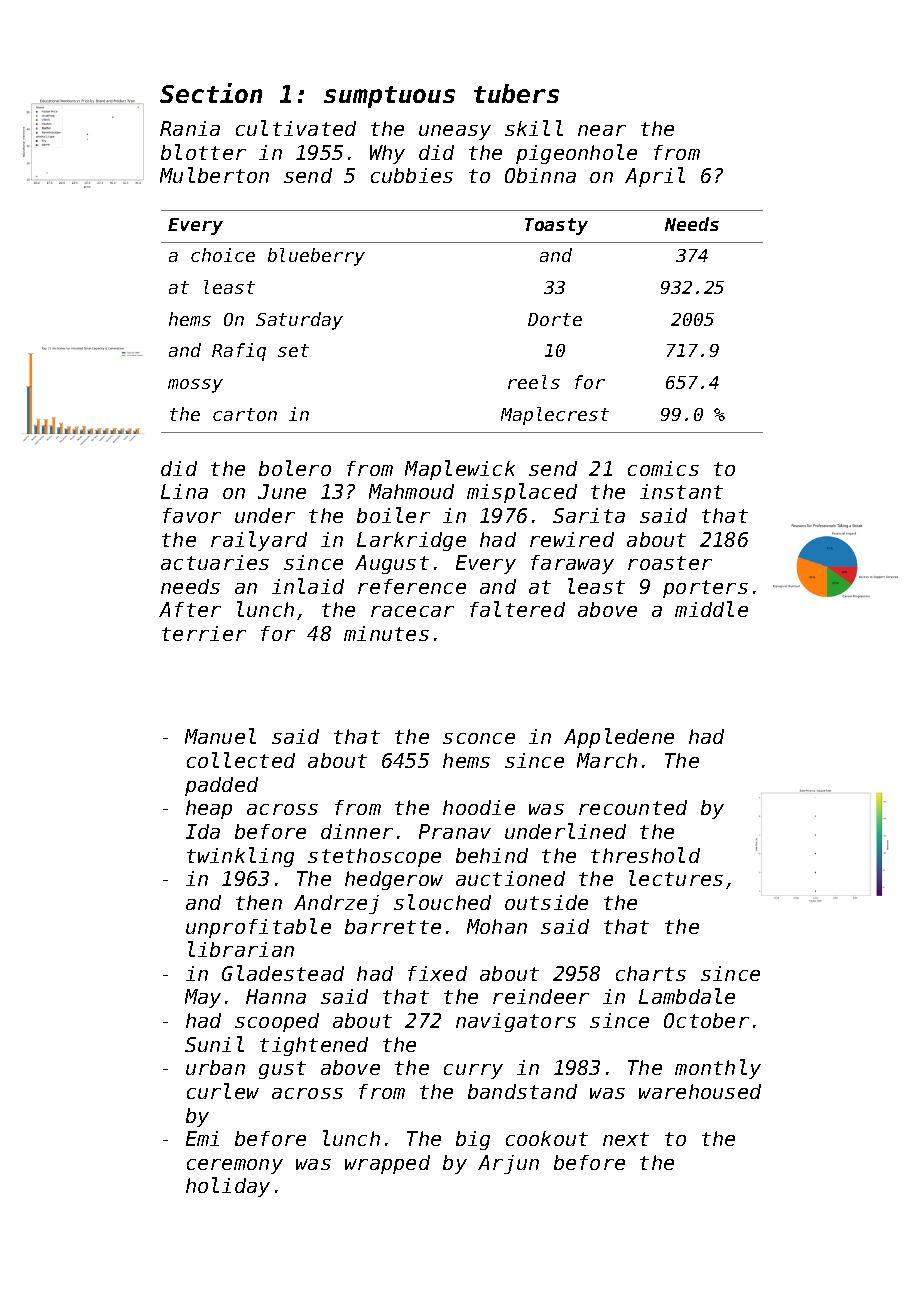  What do you see at coordinates (209, 809) in the screenshot?
I see `heap` at bounding box center [209, 809].
